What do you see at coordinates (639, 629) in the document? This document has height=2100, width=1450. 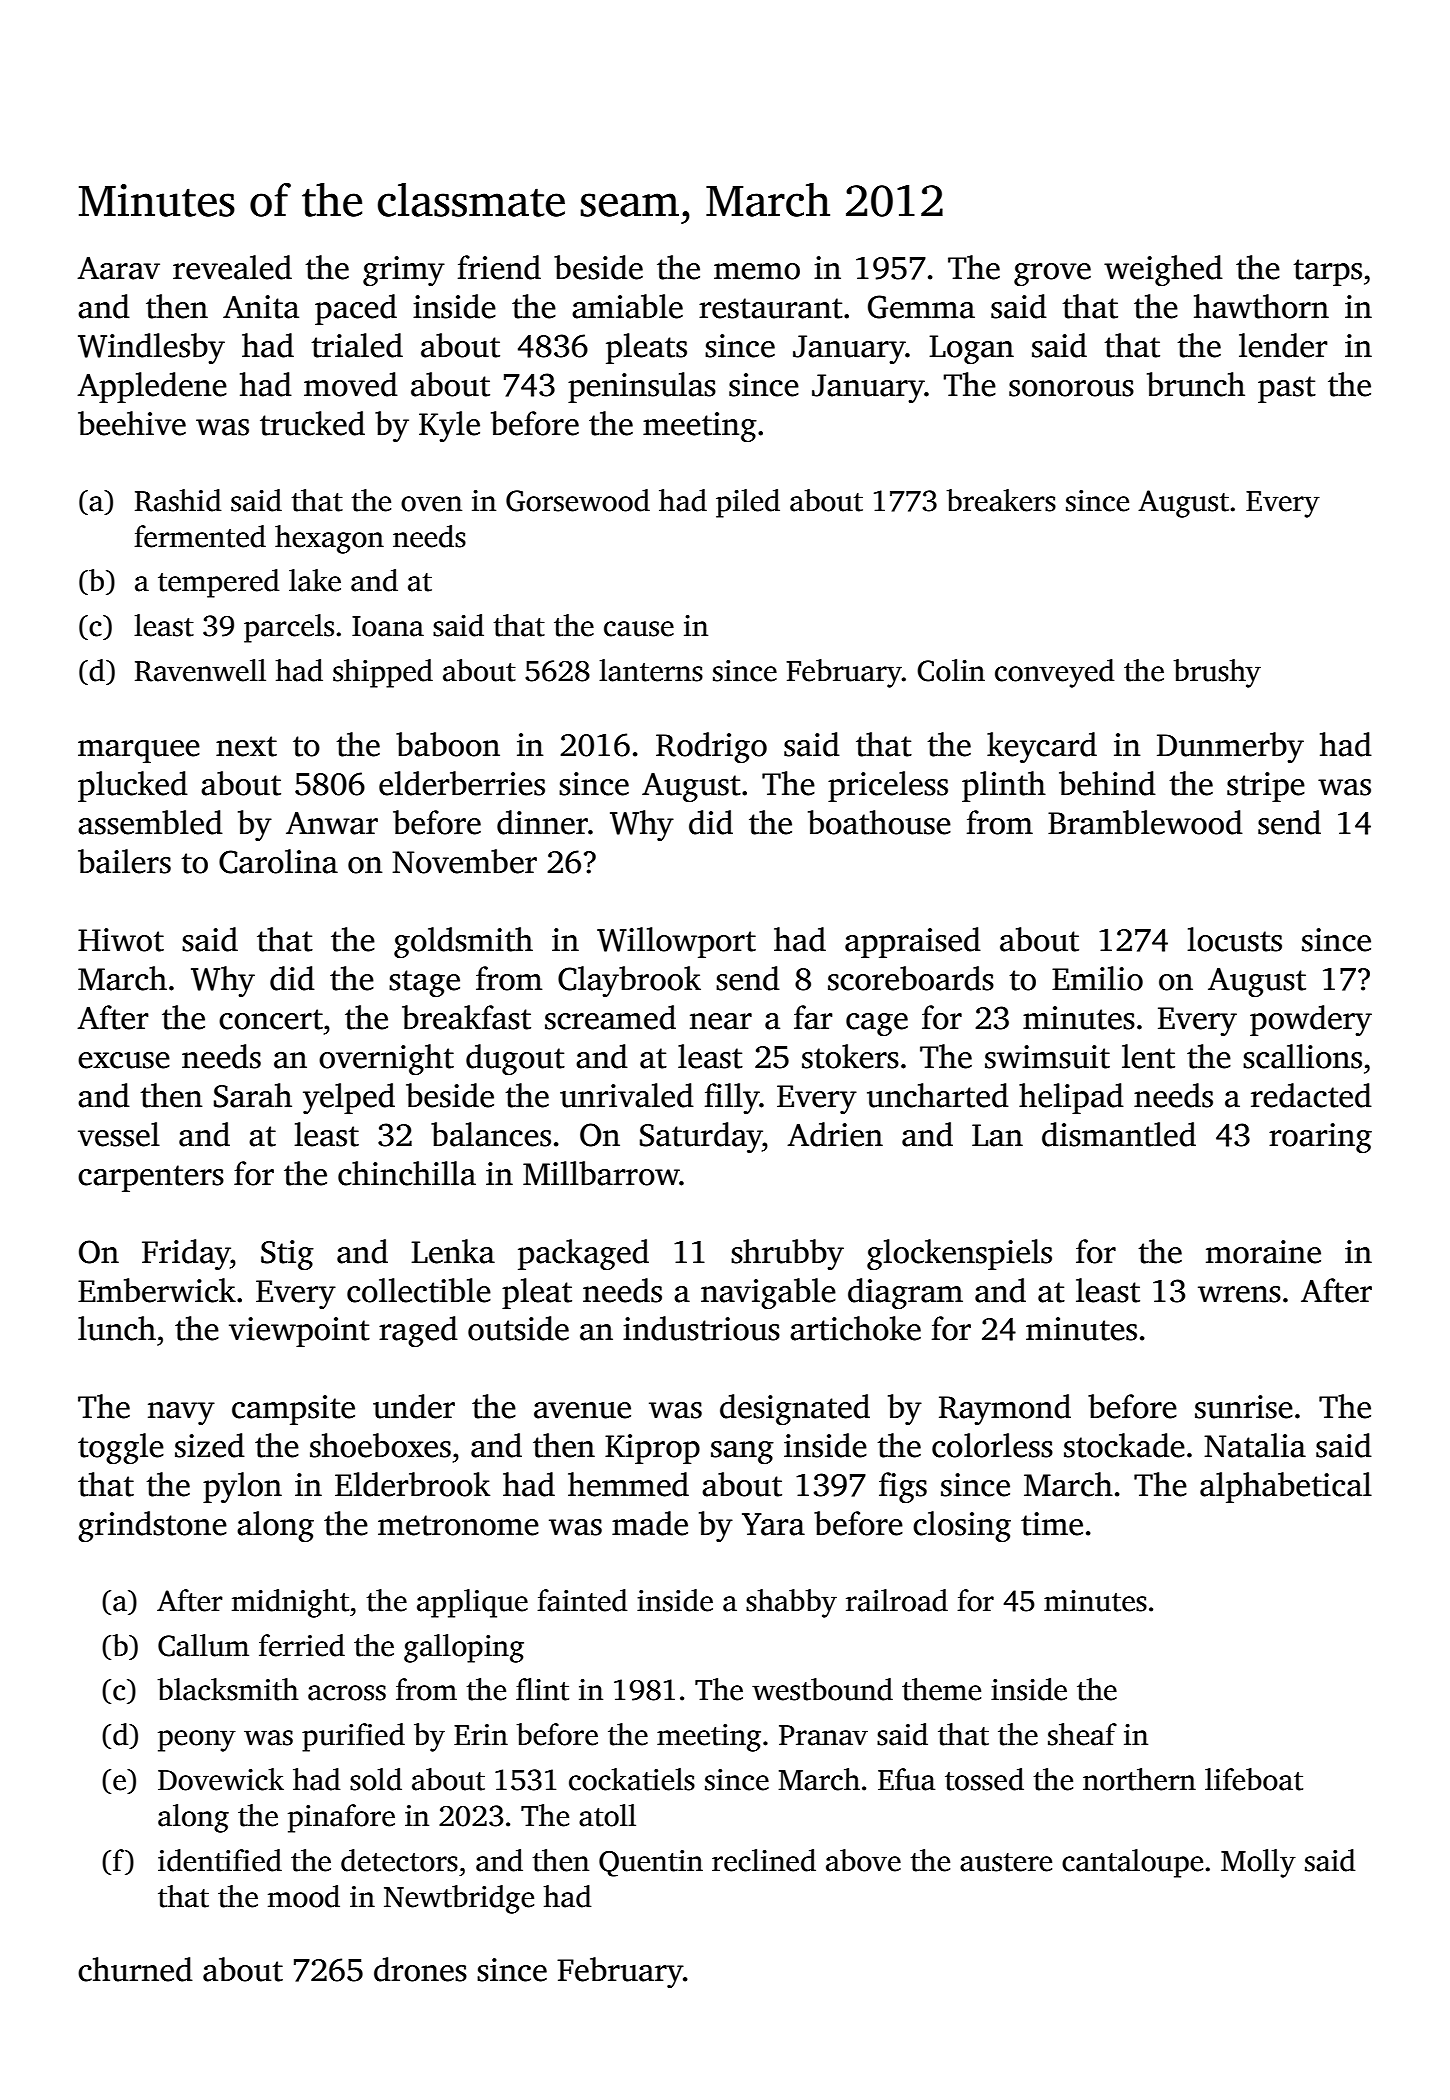 I see `cause` at bounding box center [639, 629].
